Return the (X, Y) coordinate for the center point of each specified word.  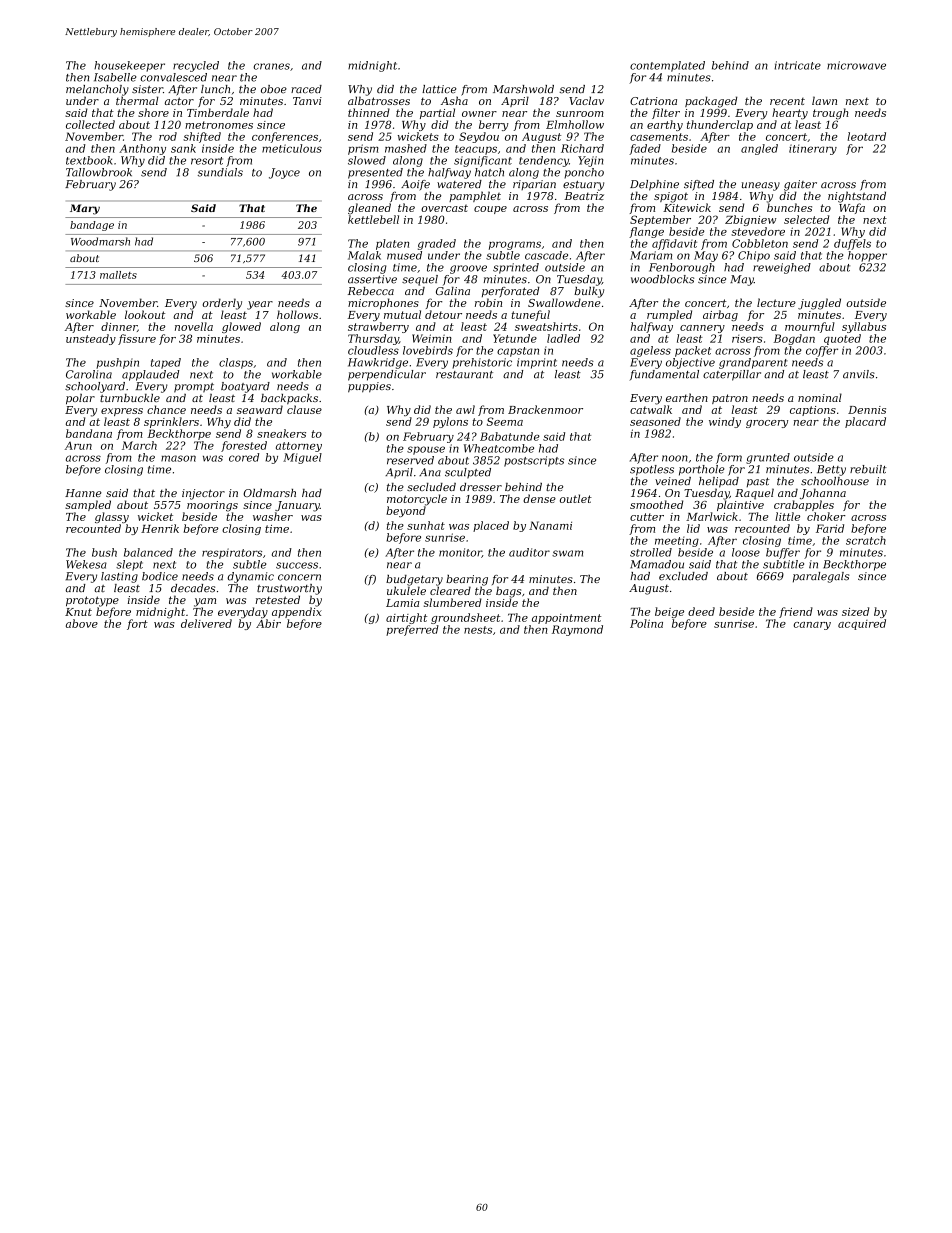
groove (468, 269)
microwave (856, 65)
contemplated (667, 66)
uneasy (761, 186)
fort (137, 624)
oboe (274, 89)
